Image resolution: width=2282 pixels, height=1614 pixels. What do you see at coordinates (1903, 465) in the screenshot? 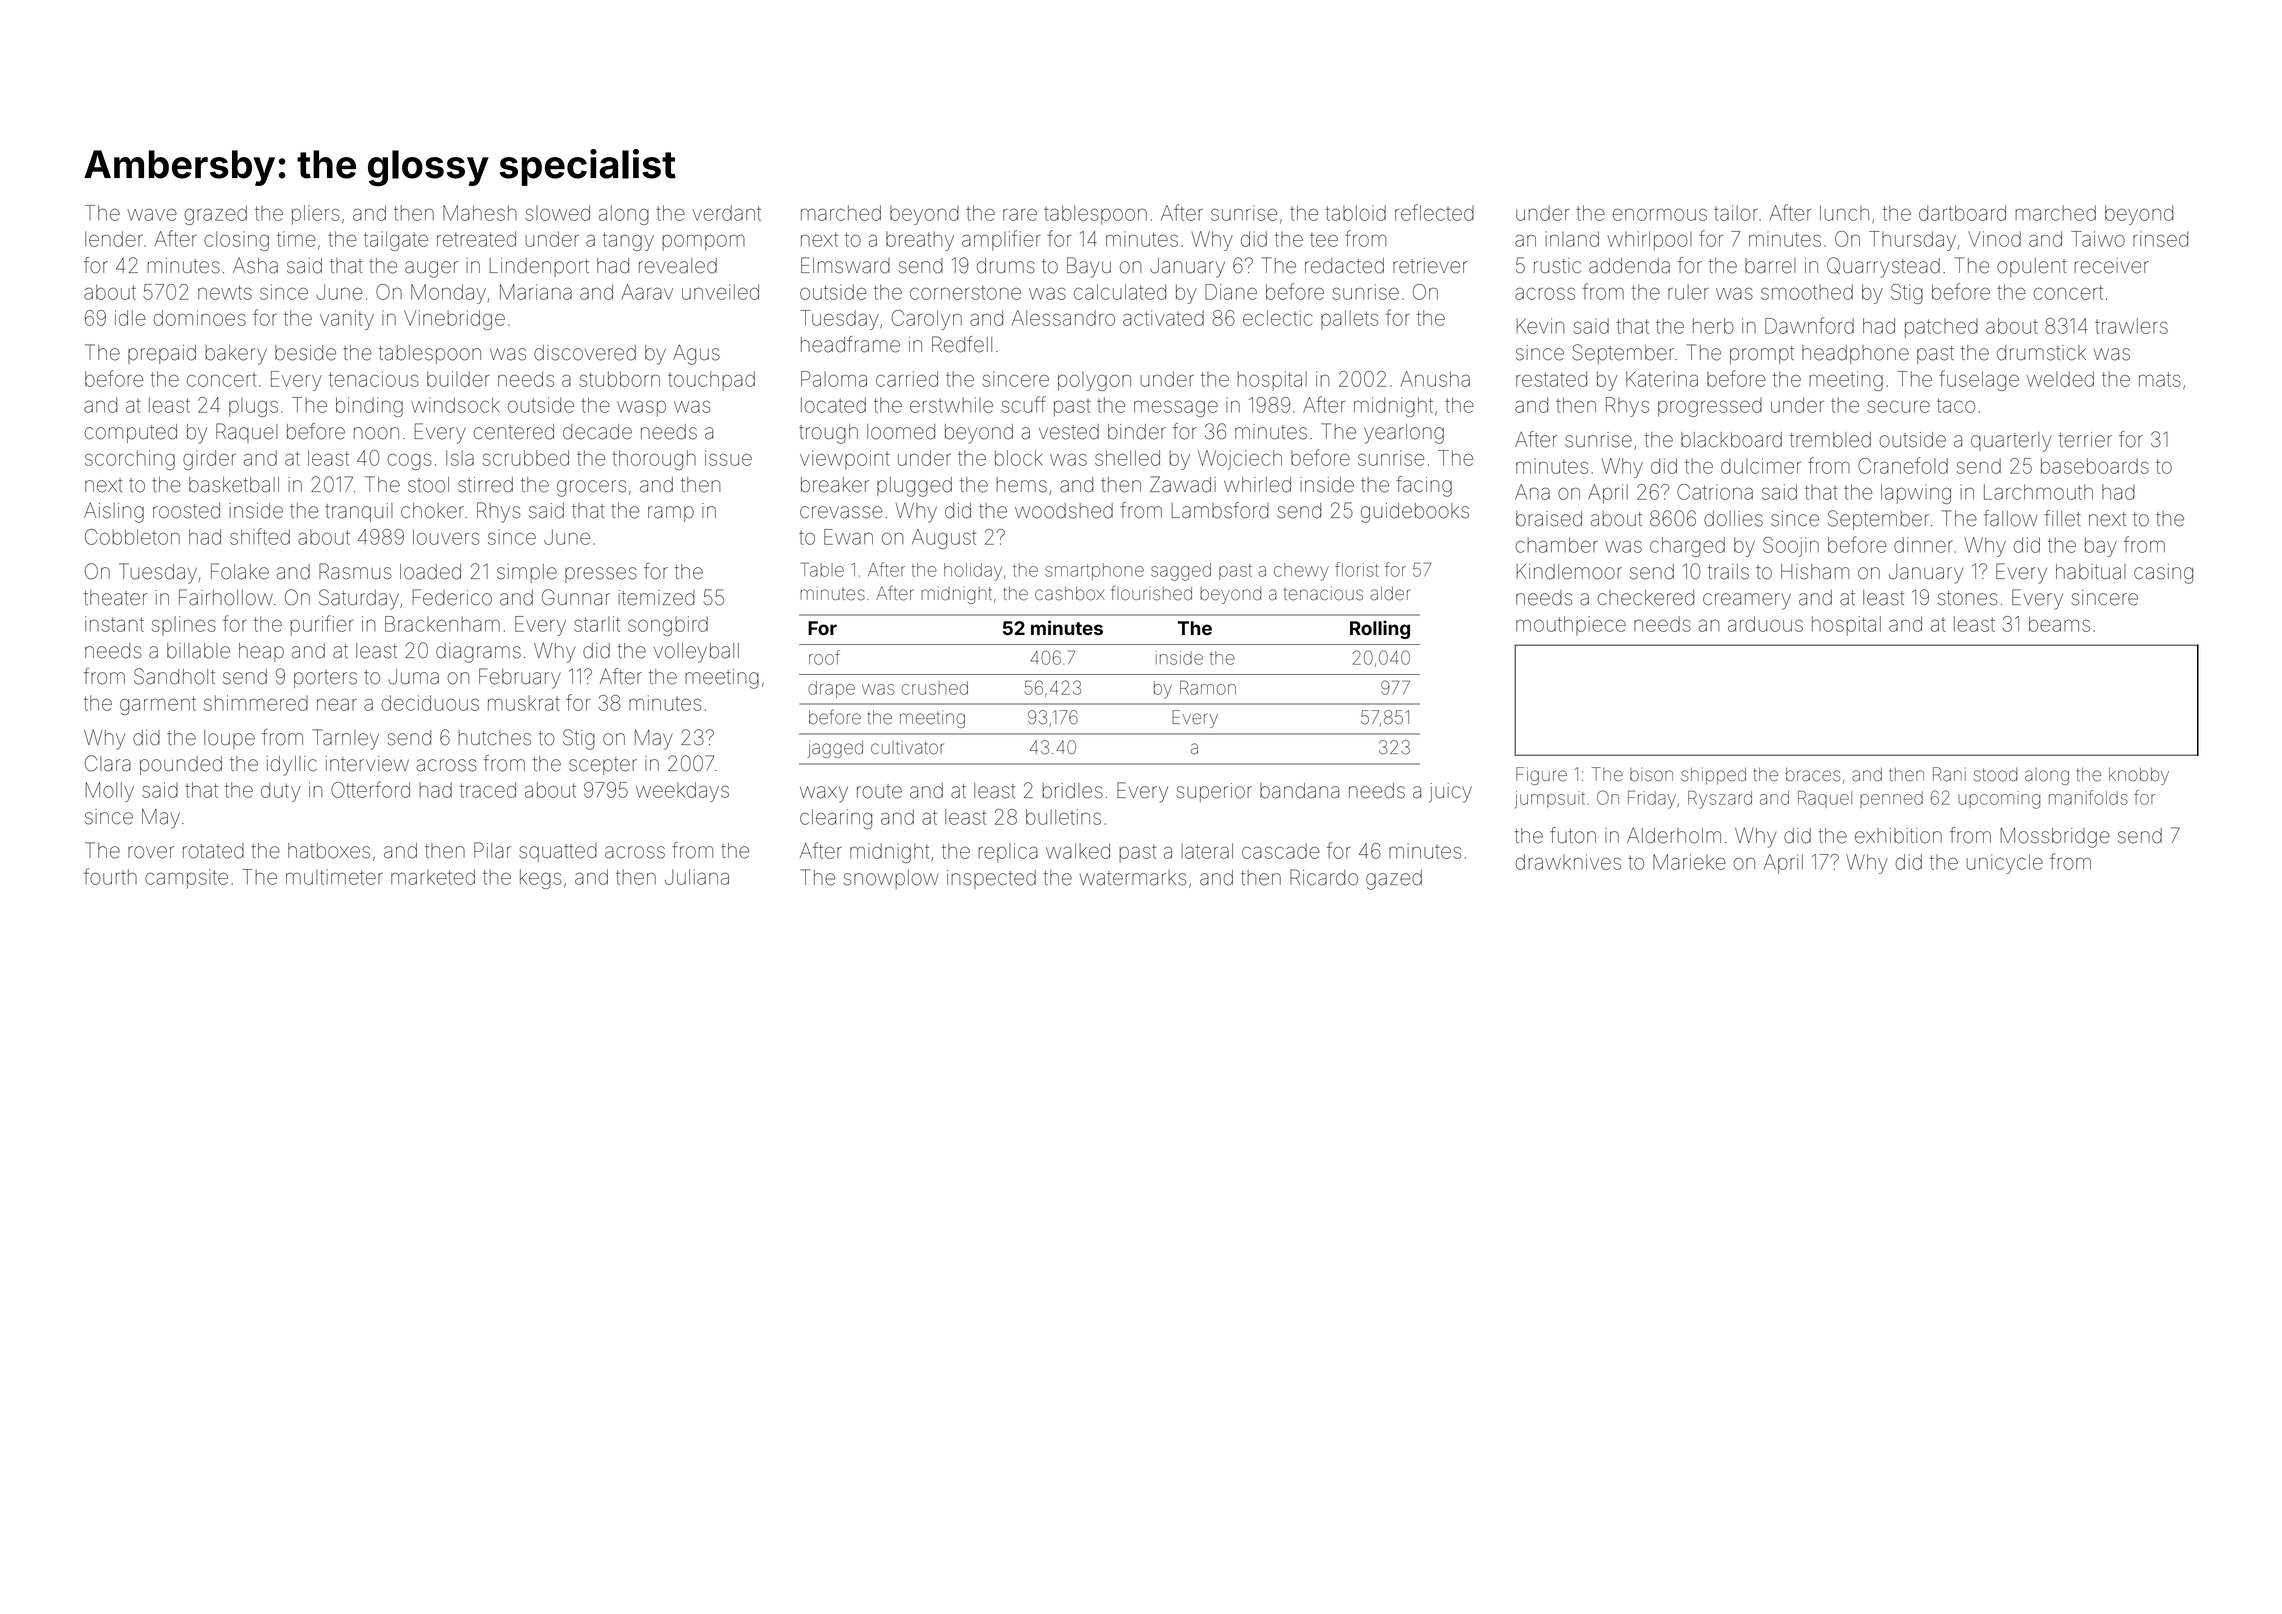
I see `Cranefold` at bounding box center [1903, 465].
